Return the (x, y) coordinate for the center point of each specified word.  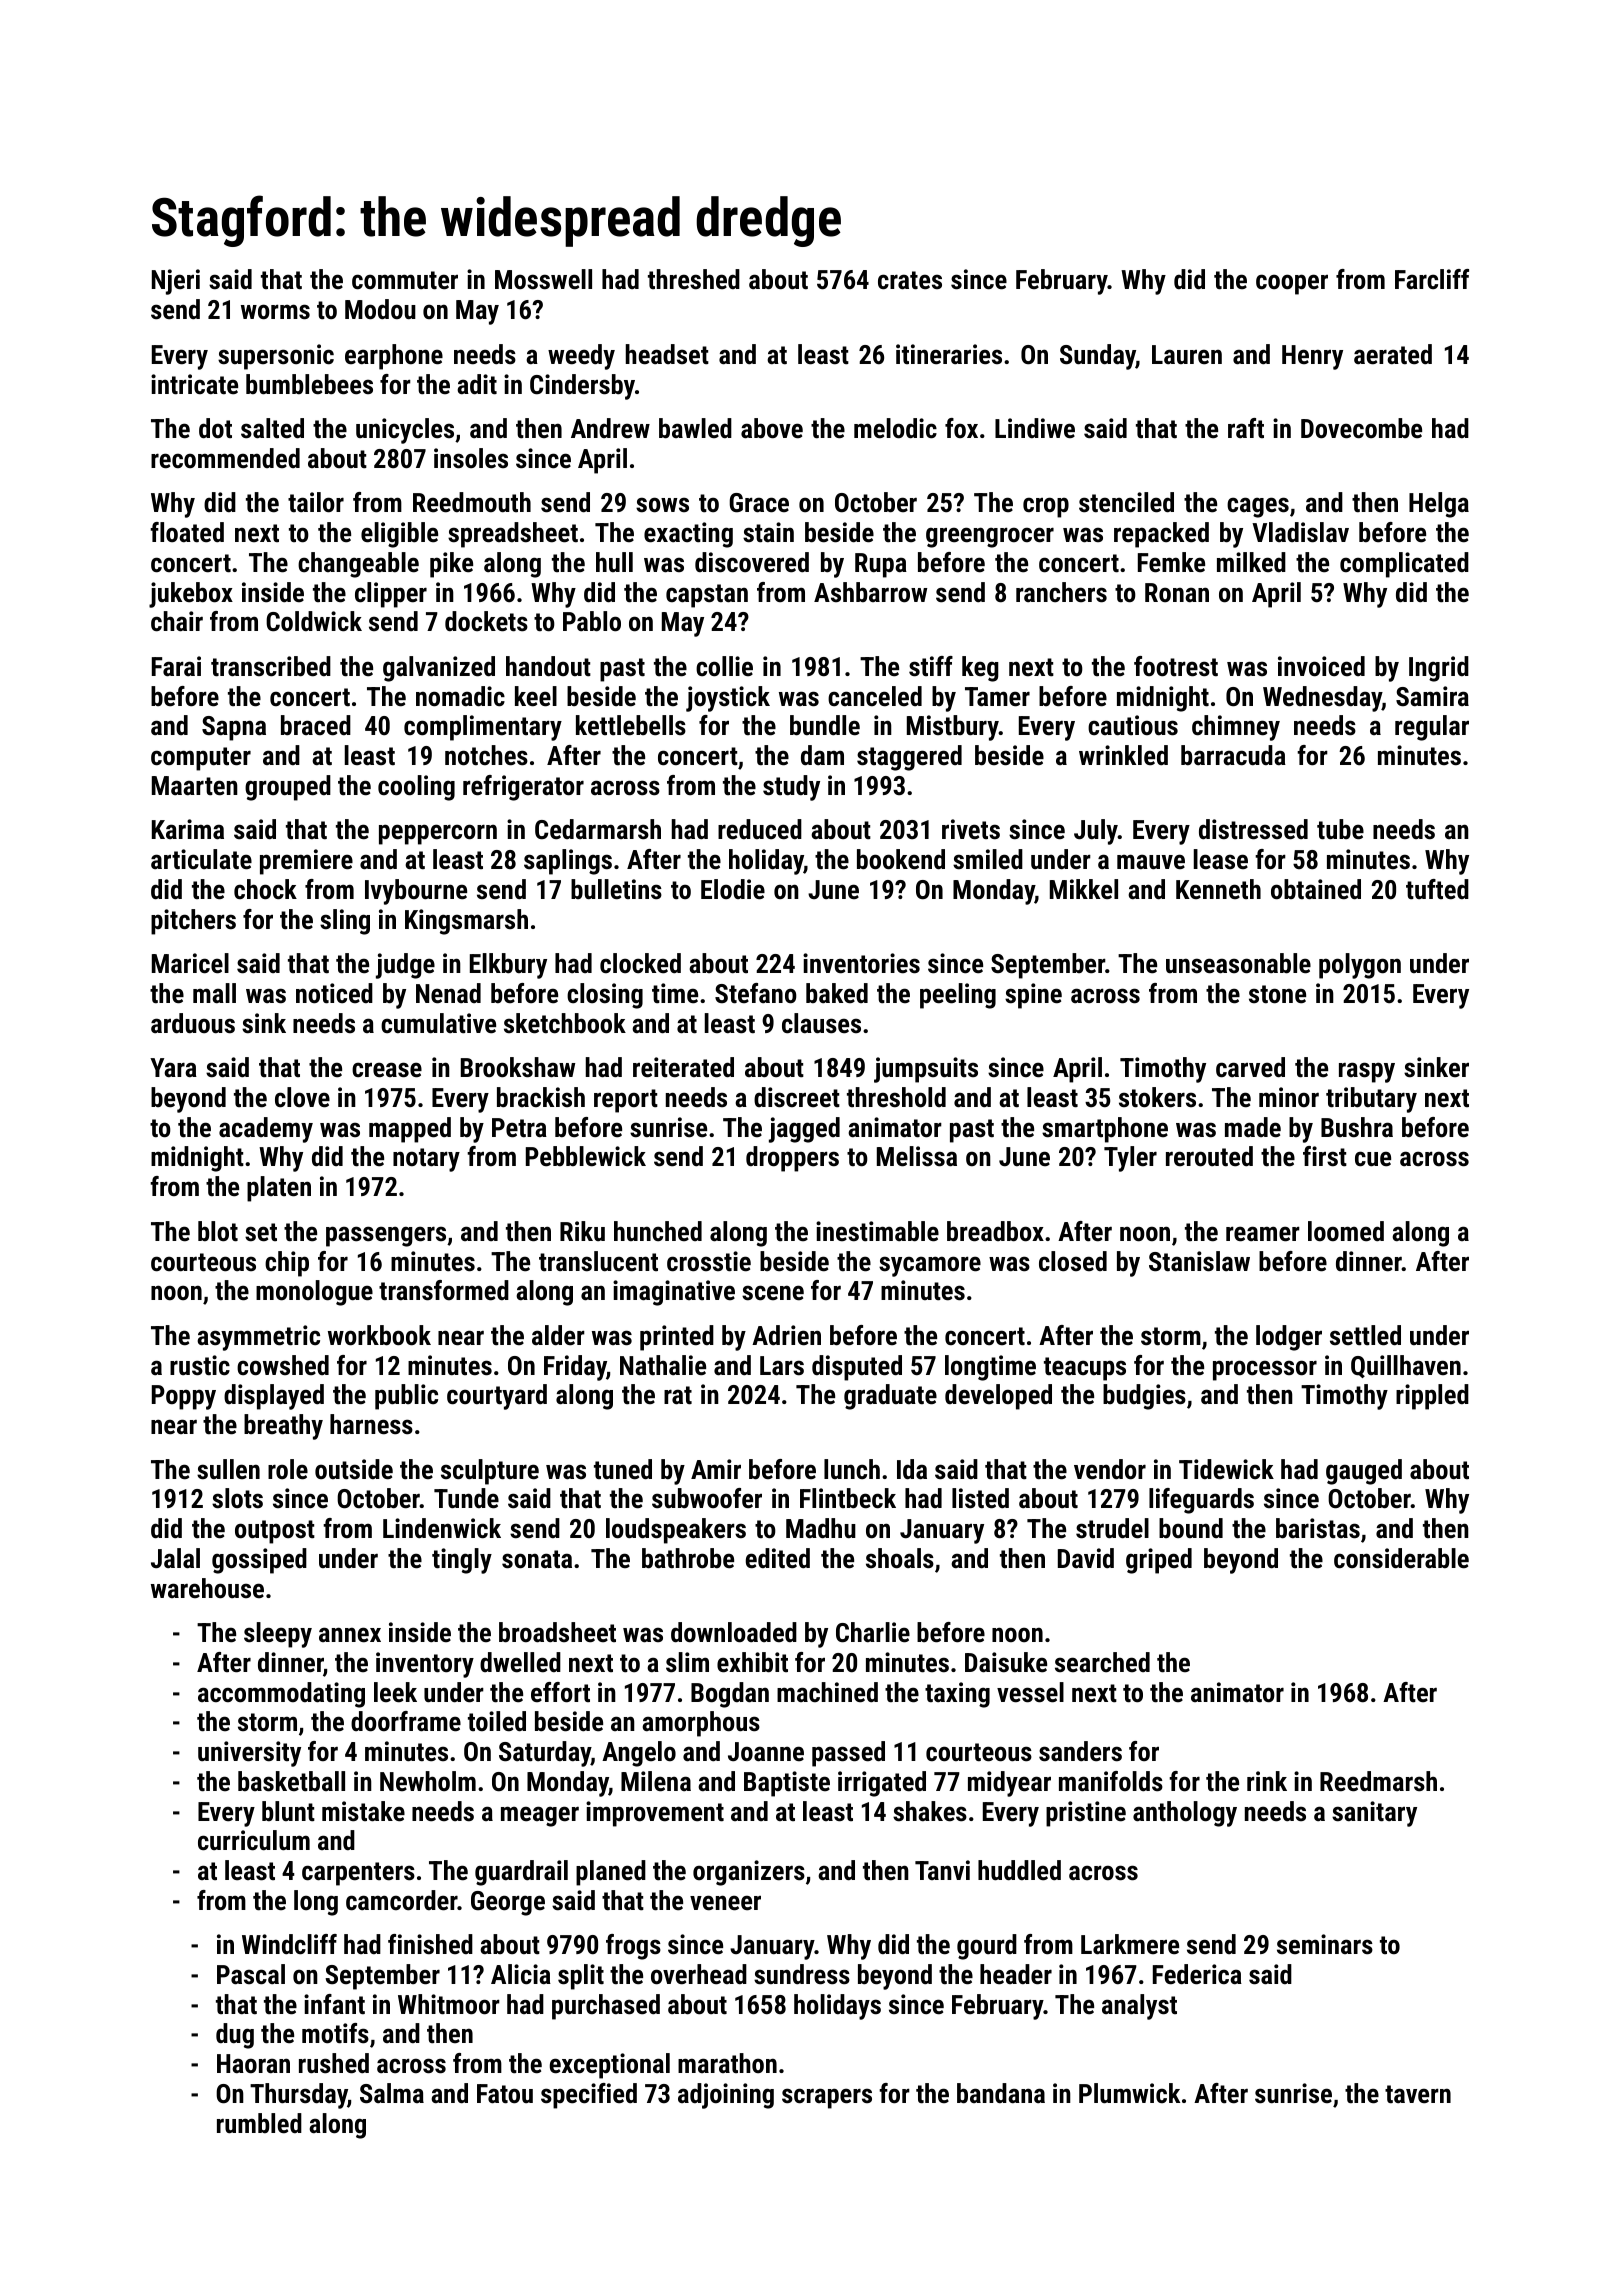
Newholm (428, 1781)
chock (265, 889)
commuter (405, 280)
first (1325, 1156)
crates (910, 280)
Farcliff (1432, 279)
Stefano (756, 993)
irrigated (882, 1784)
